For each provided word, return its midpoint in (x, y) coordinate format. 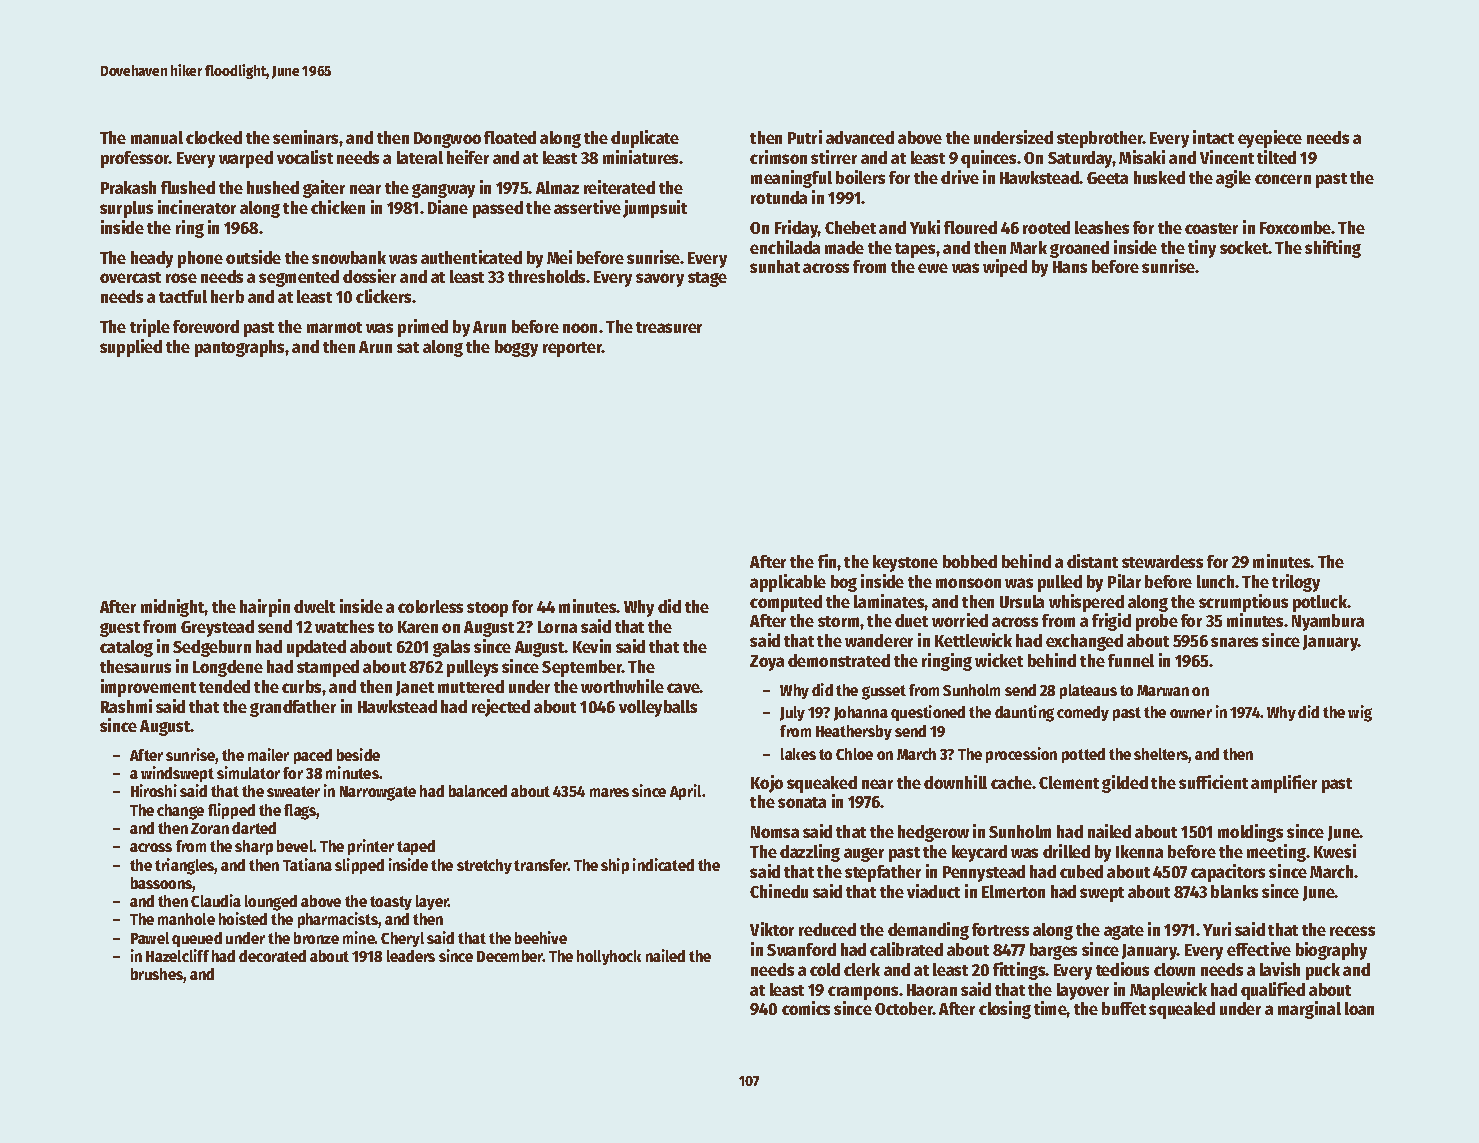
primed (423, 328)
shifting (1333, 249)
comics (806, 1008)
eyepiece (1270, 139)
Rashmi (126, 706)
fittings (1019, 971)
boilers (860, 177)
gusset (884, 692)
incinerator (197, 207)
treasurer (669, 327)
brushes (157, 974)
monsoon (968, 583)
